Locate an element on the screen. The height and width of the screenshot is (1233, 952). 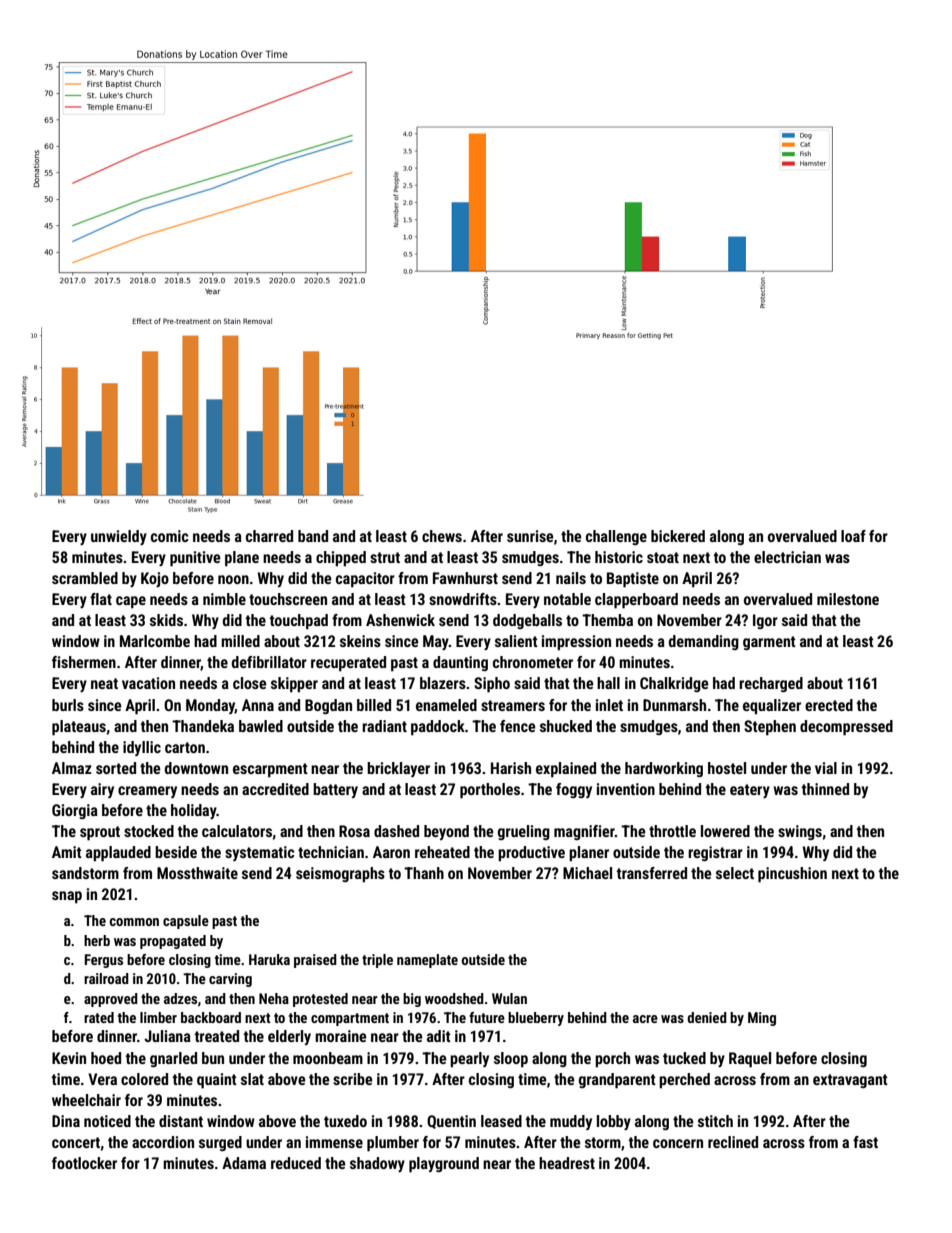
loaf is located at coordinates (853, 536).
